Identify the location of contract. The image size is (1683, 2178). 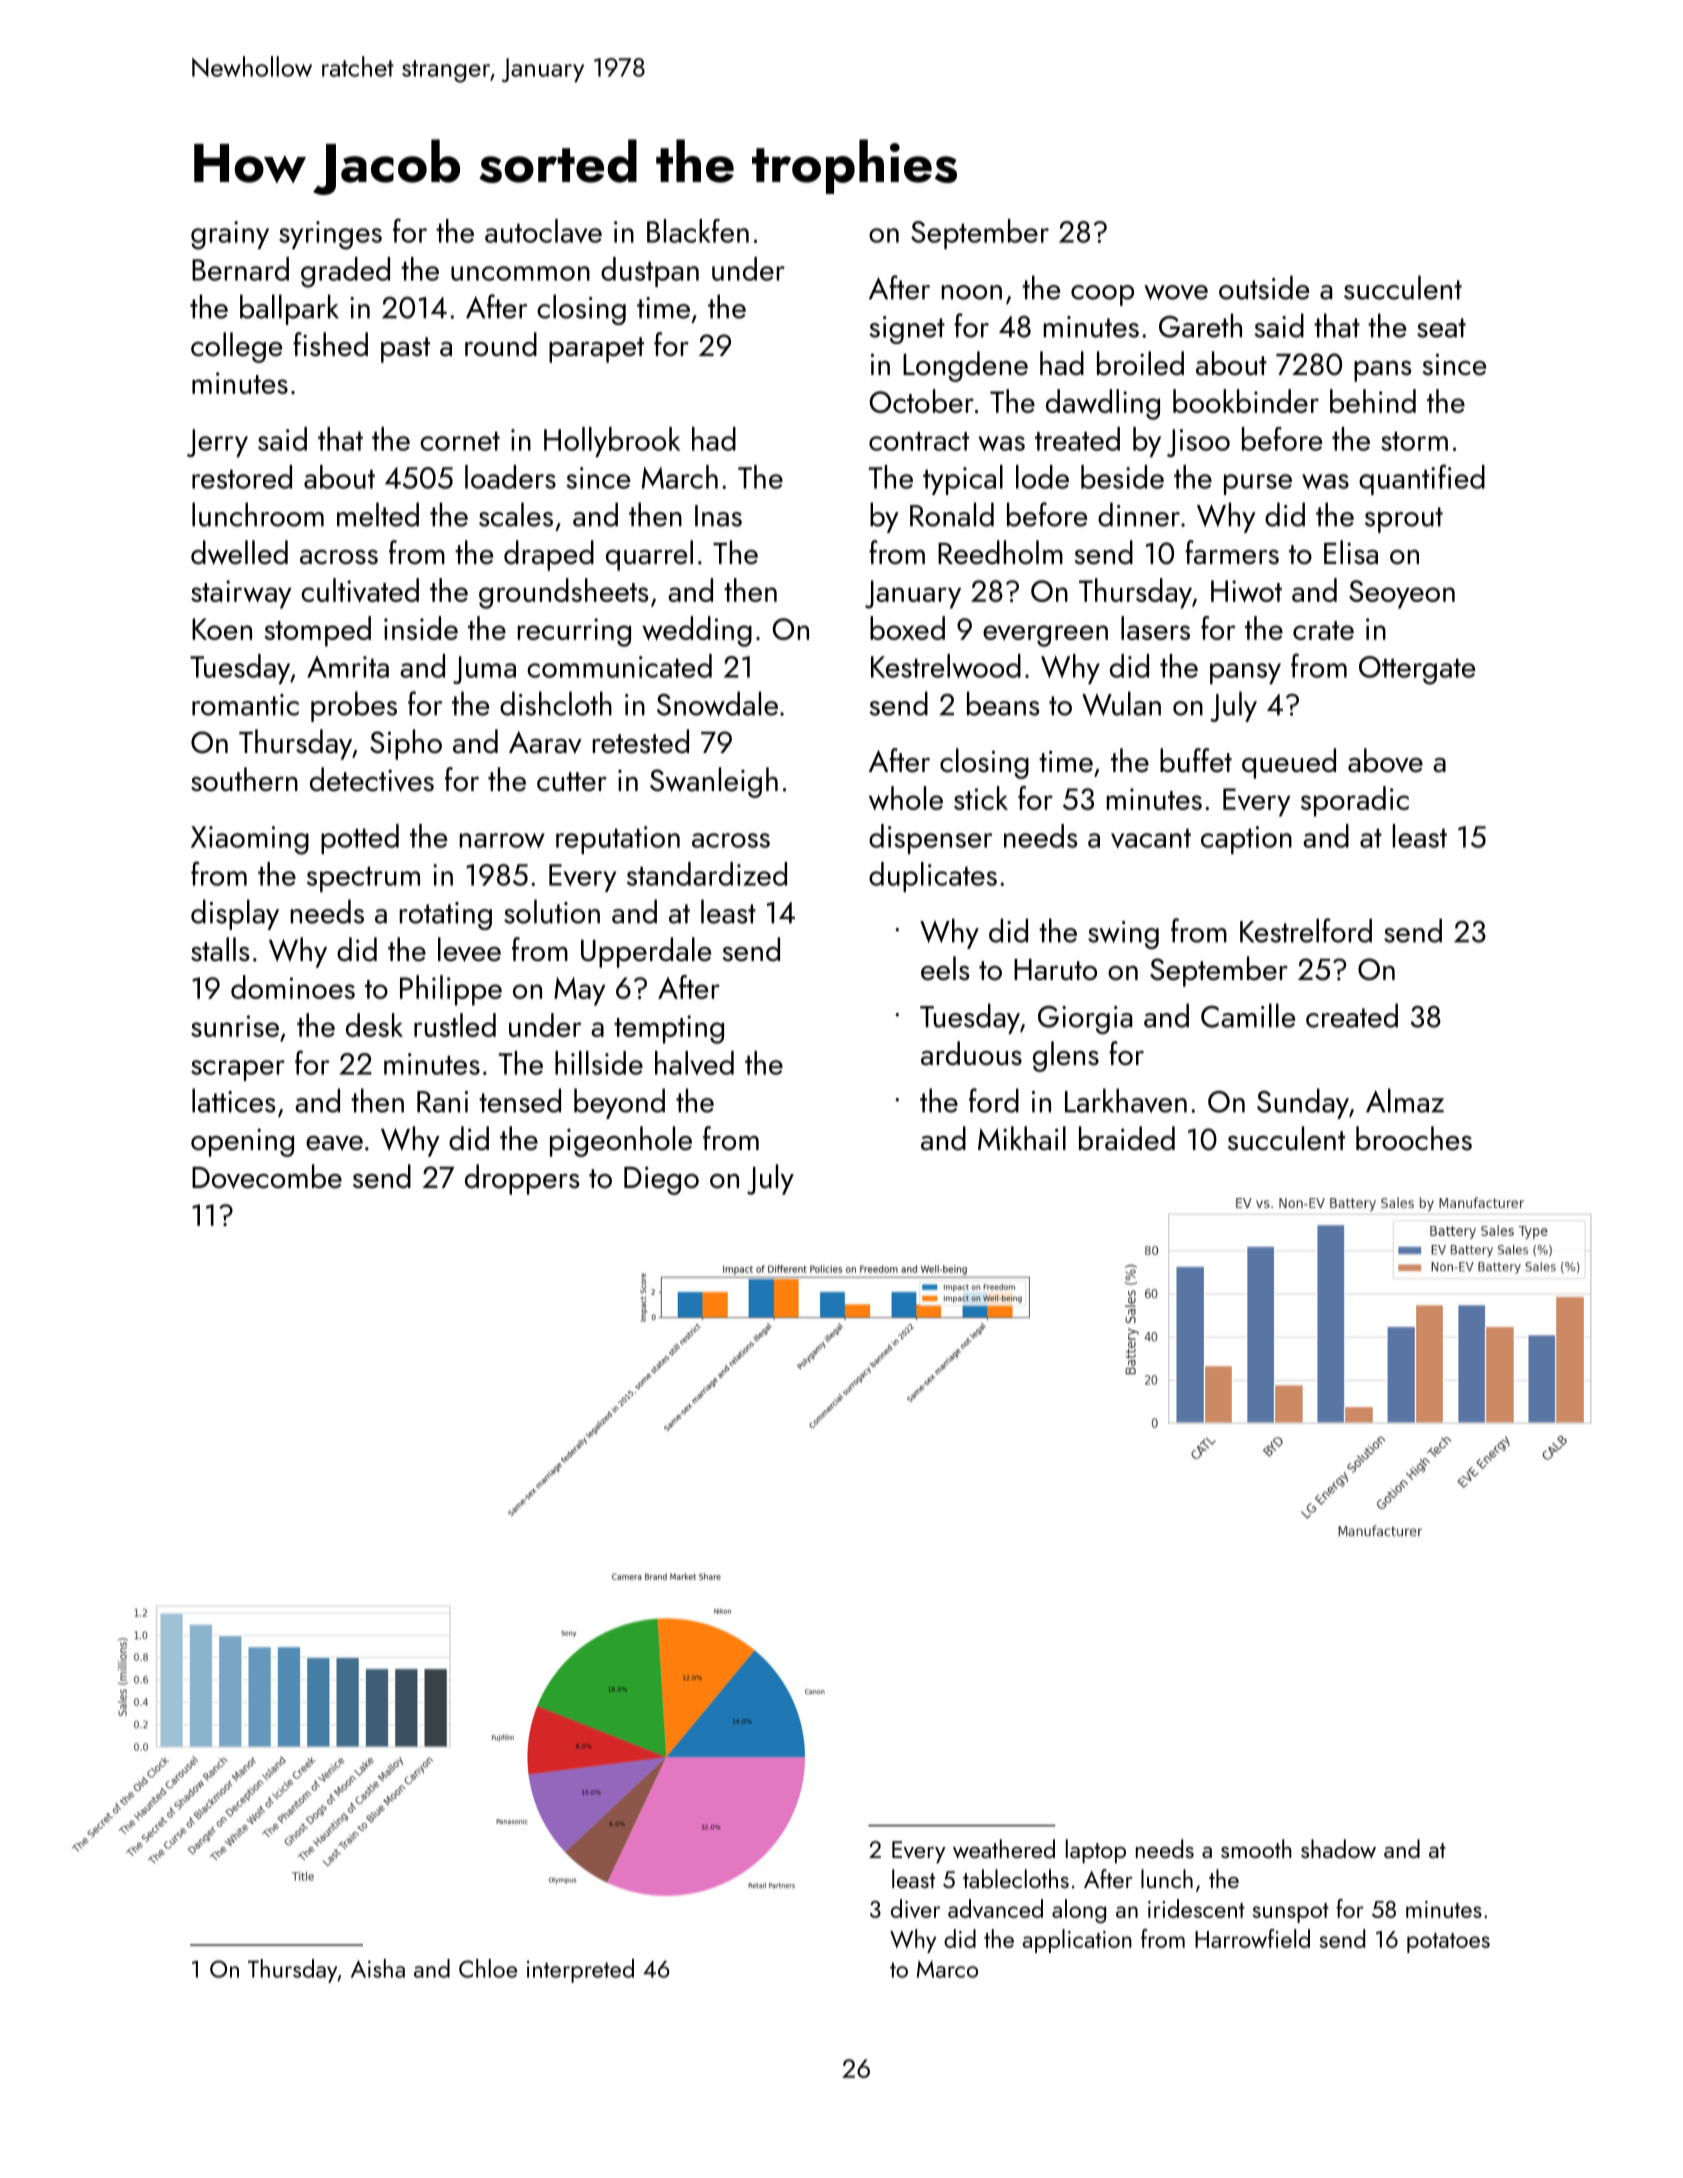
(919, 441).
